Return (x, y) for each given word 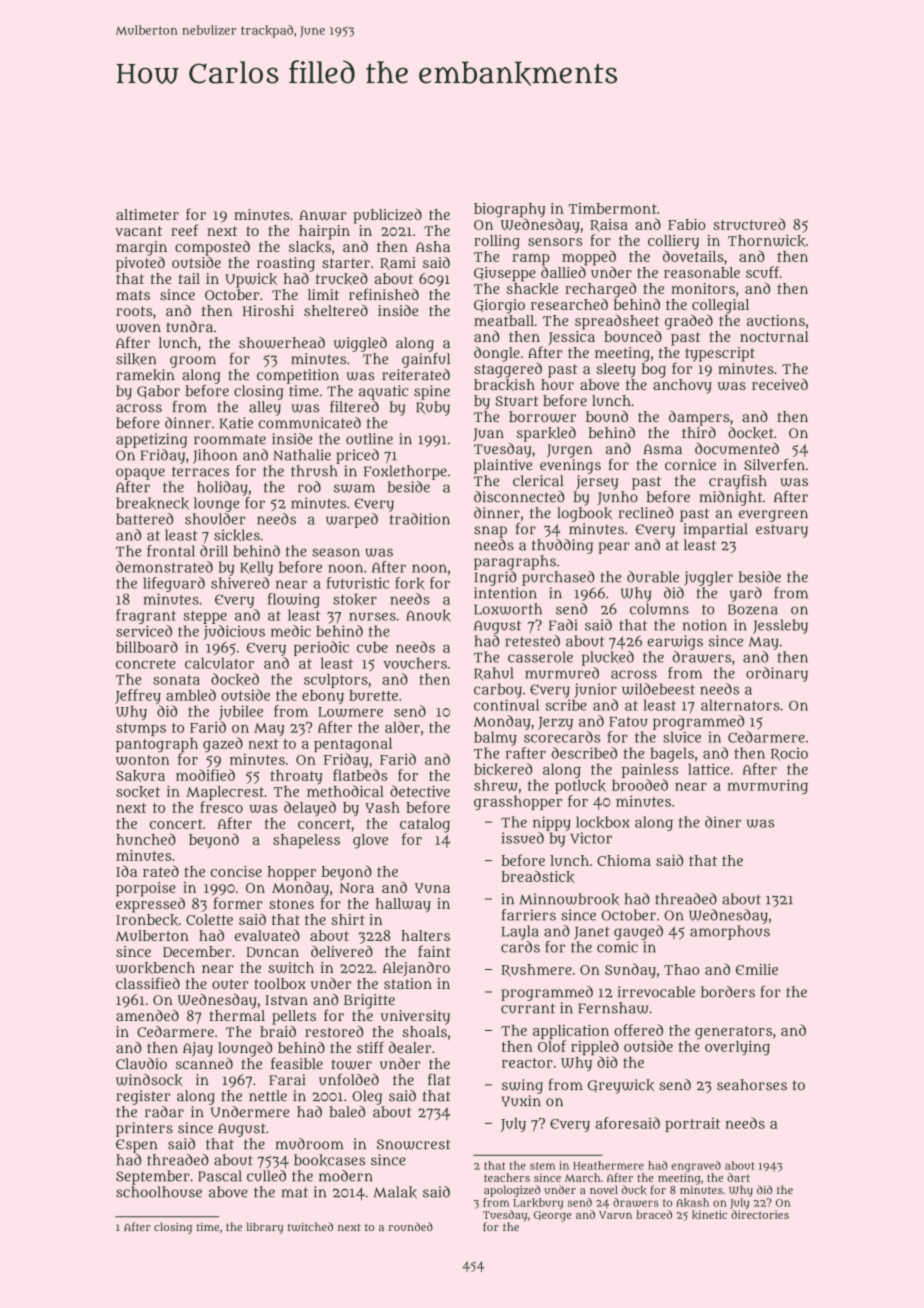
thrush (314, 471)
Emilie (757, 969)
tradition (419, 519)
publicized (387, 216)
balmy (495, 738)
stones (291, 904)
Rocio (789, 754)
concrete (146, 664)
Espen (136, 1146)
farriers (529, 915)
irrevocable (656, 992)
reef (184, 230)
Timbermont (612, 208)
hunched (146, 839)
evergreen (773, 516)
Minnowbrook (569, 899)
